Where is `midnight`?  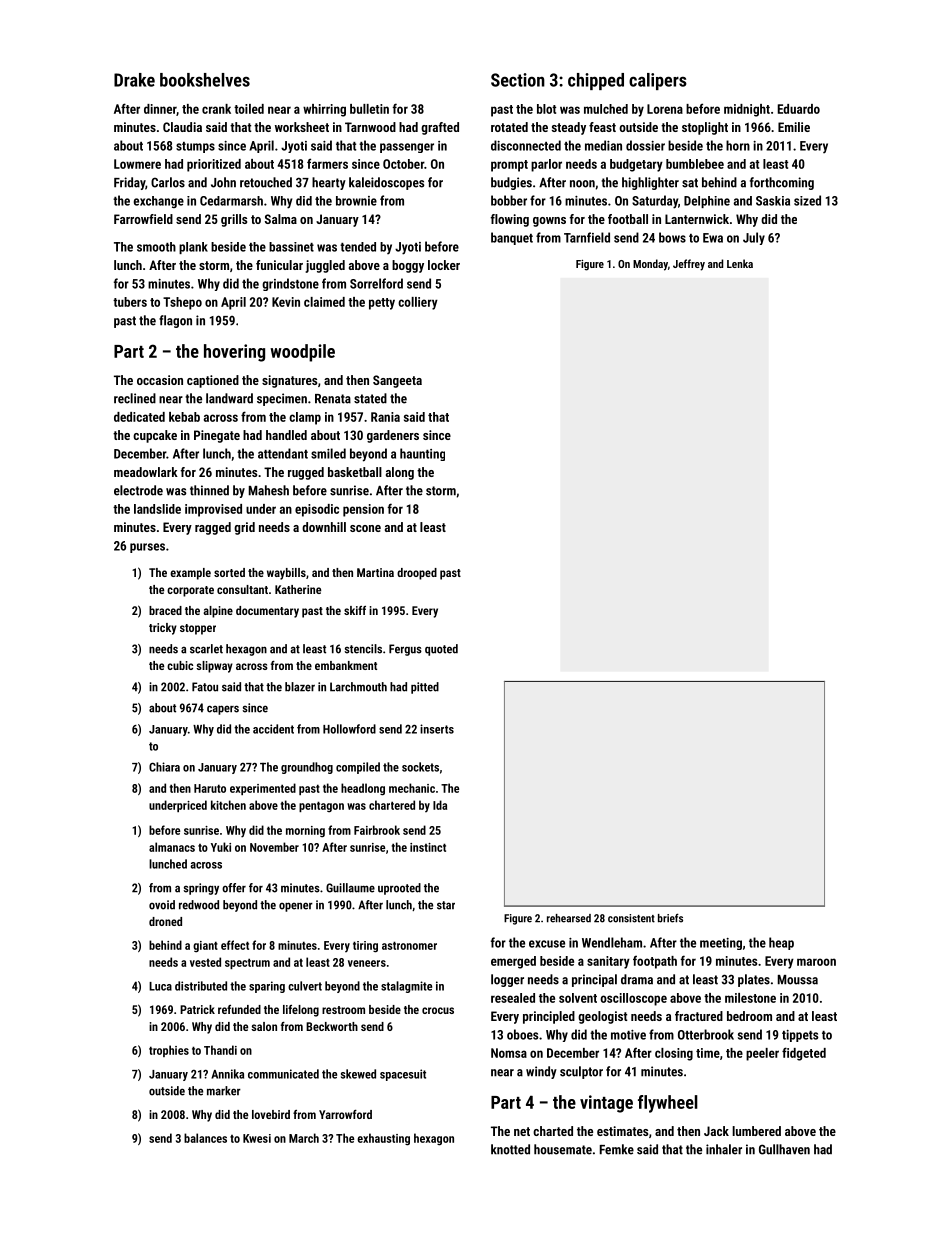
midnight is located at coordinates (747, 110).
